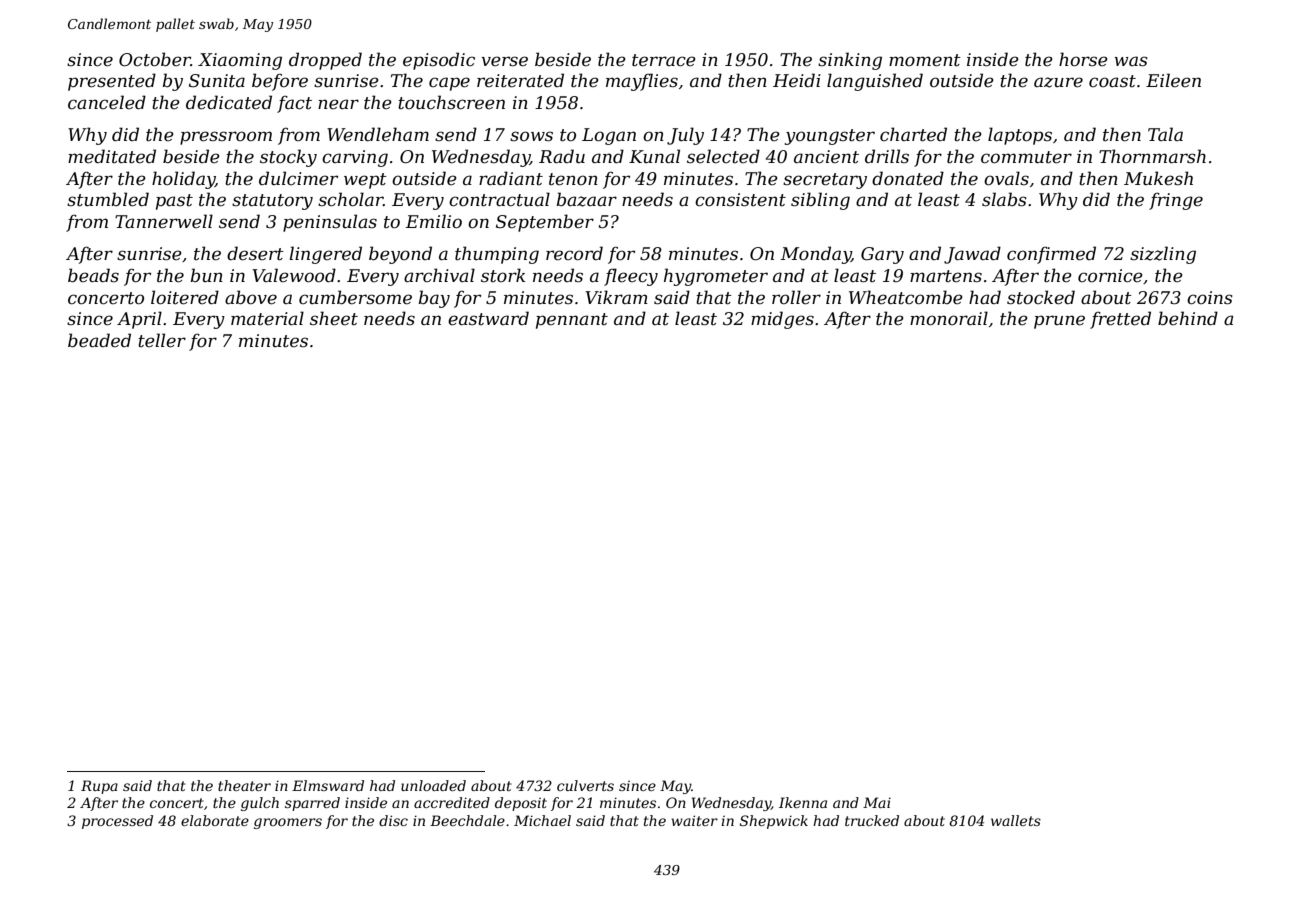 The height and width of the screenshot is (924, 1308). Describe the element at coordinates (695, 820) in the screenshot. I see `waiter` at that location.
